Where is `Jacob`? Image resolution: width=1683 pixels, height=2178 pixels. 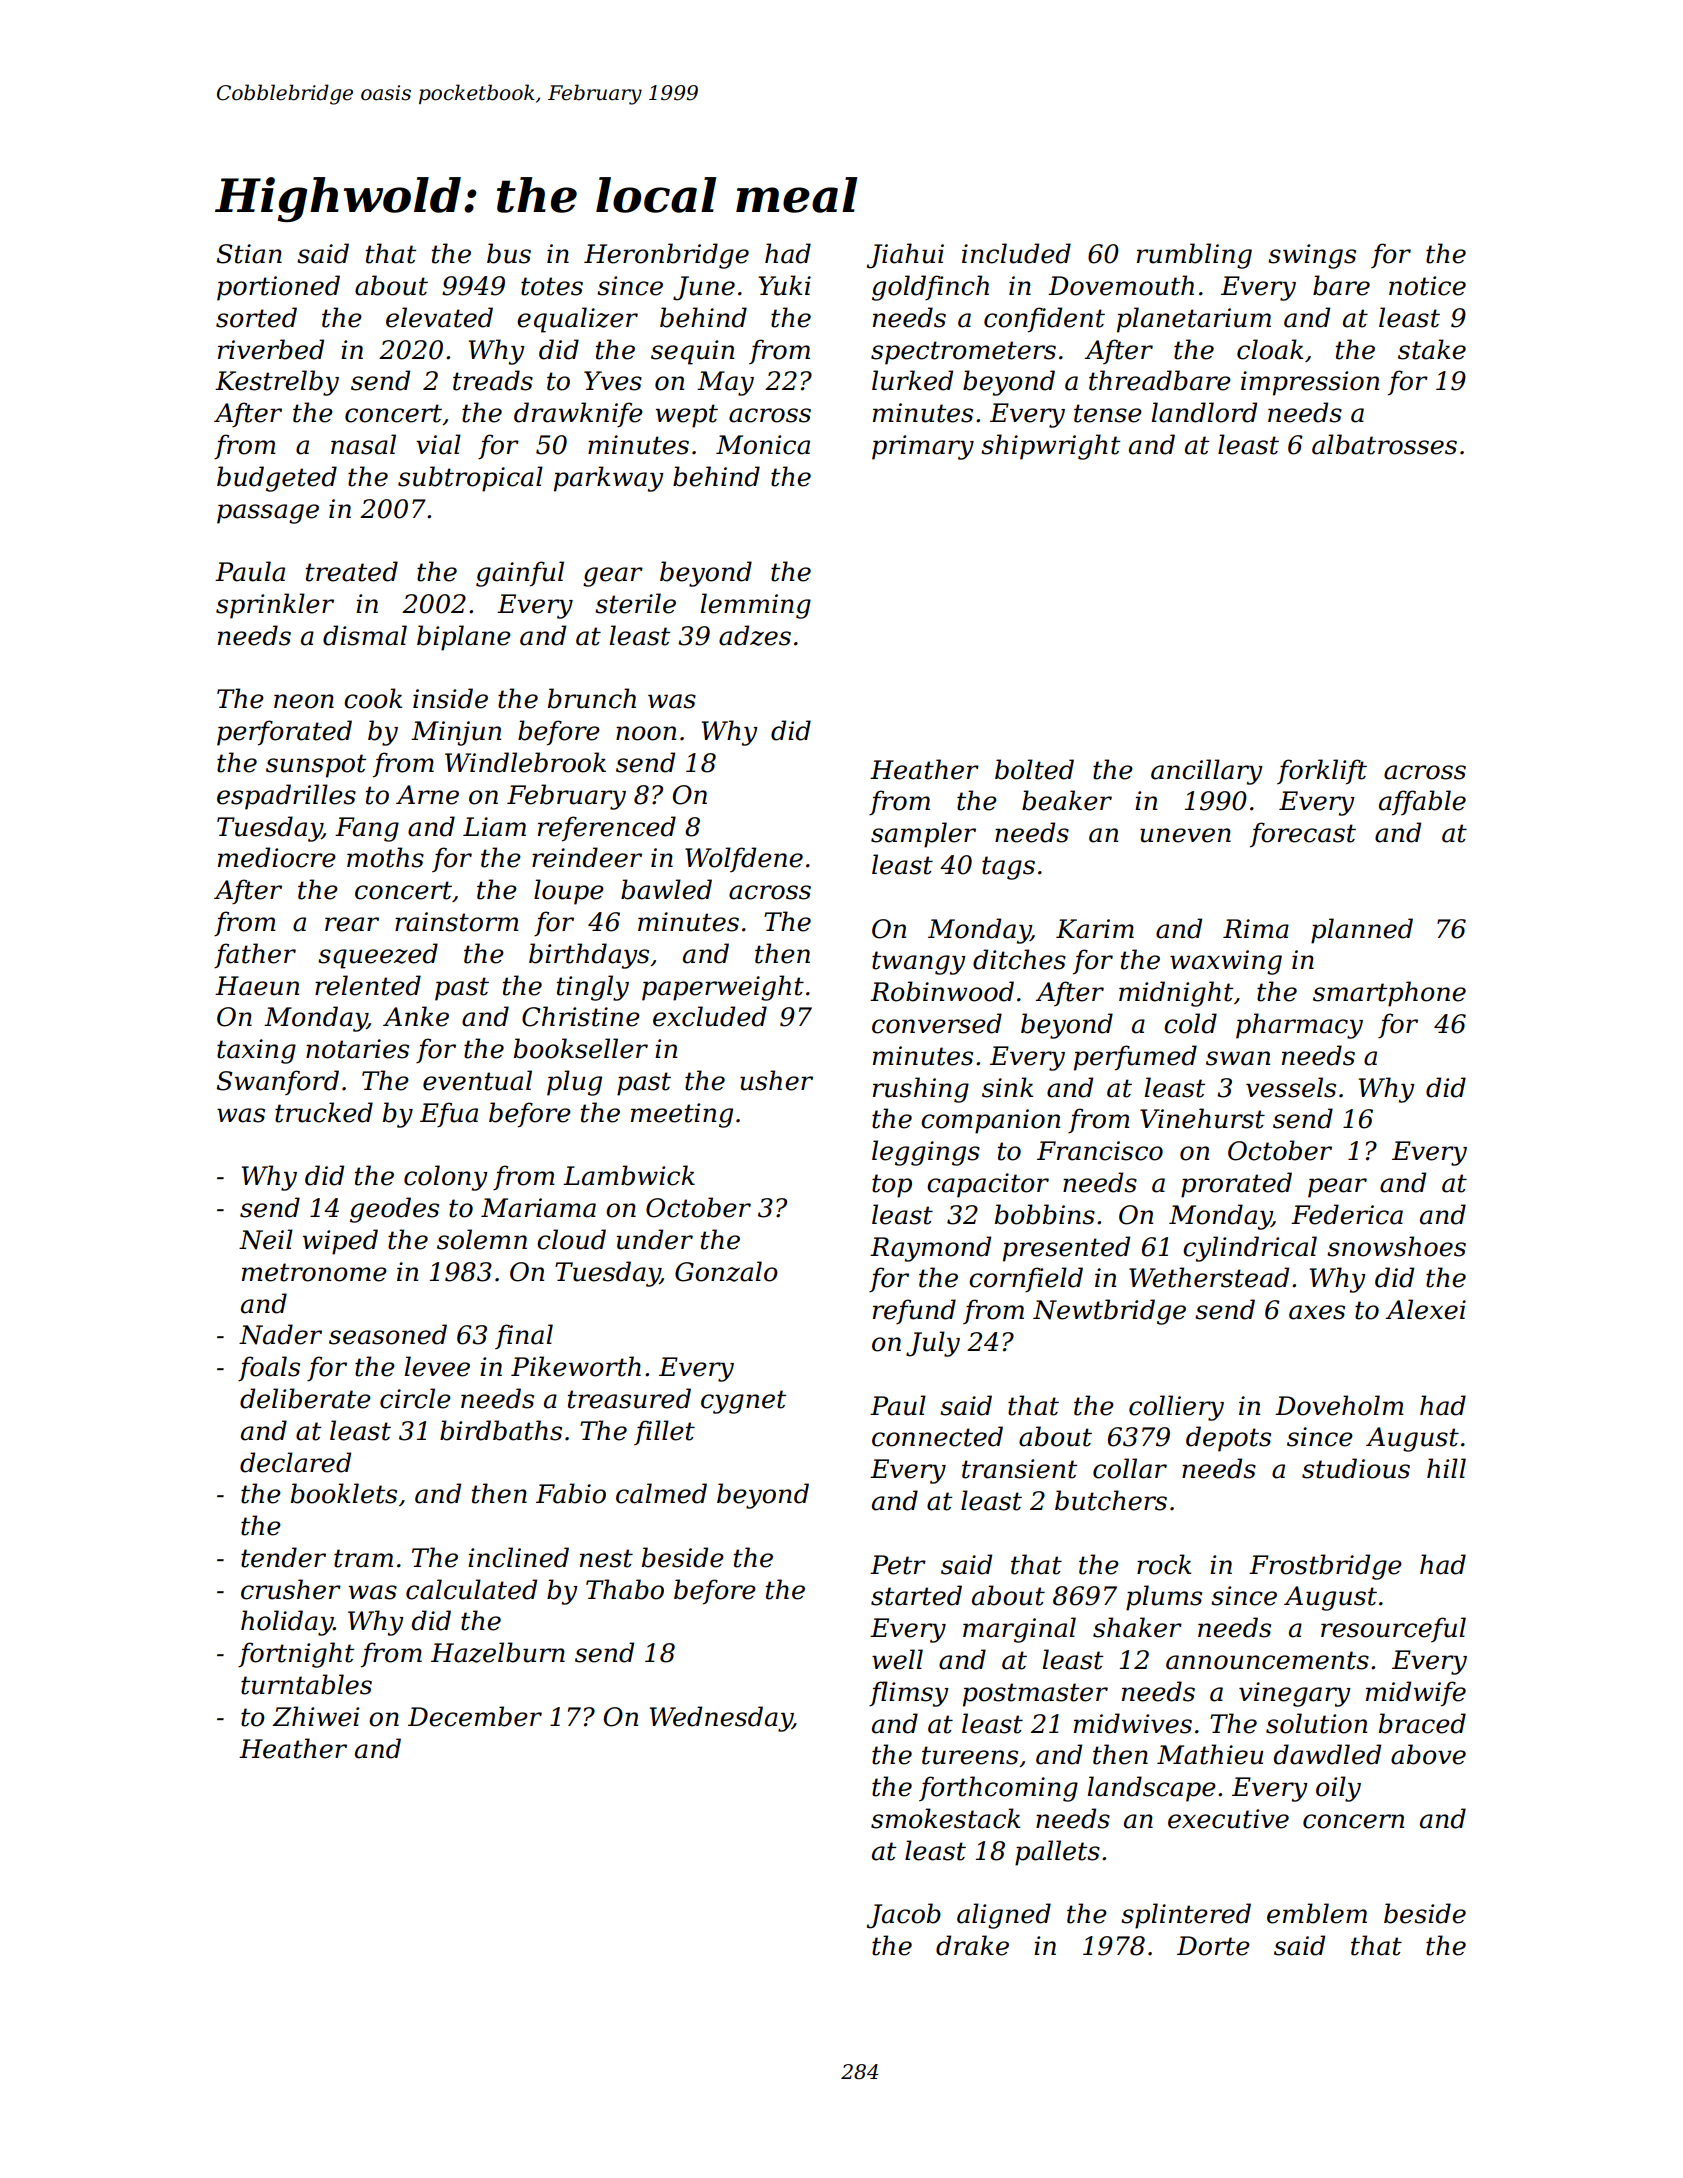 Jacob is located at coordinates (904, 1916).
